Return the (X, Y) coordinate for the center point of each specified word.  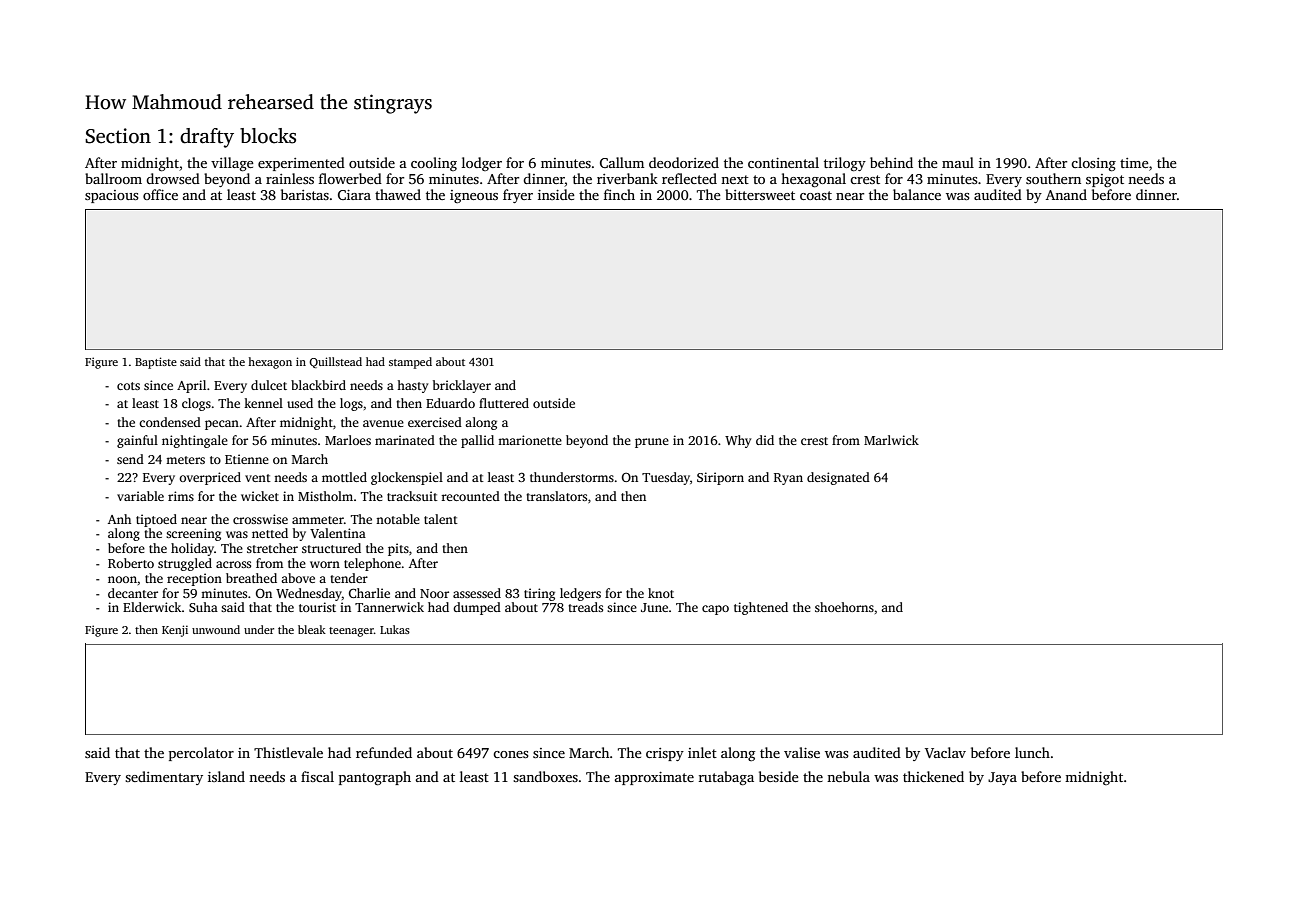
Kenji (175, 631)
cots (128, 386)
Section (118, 136)
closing (1093, 164)
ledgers (580, 594)
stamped (410, 363)
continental (783, 162)
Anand (1066, 194)
